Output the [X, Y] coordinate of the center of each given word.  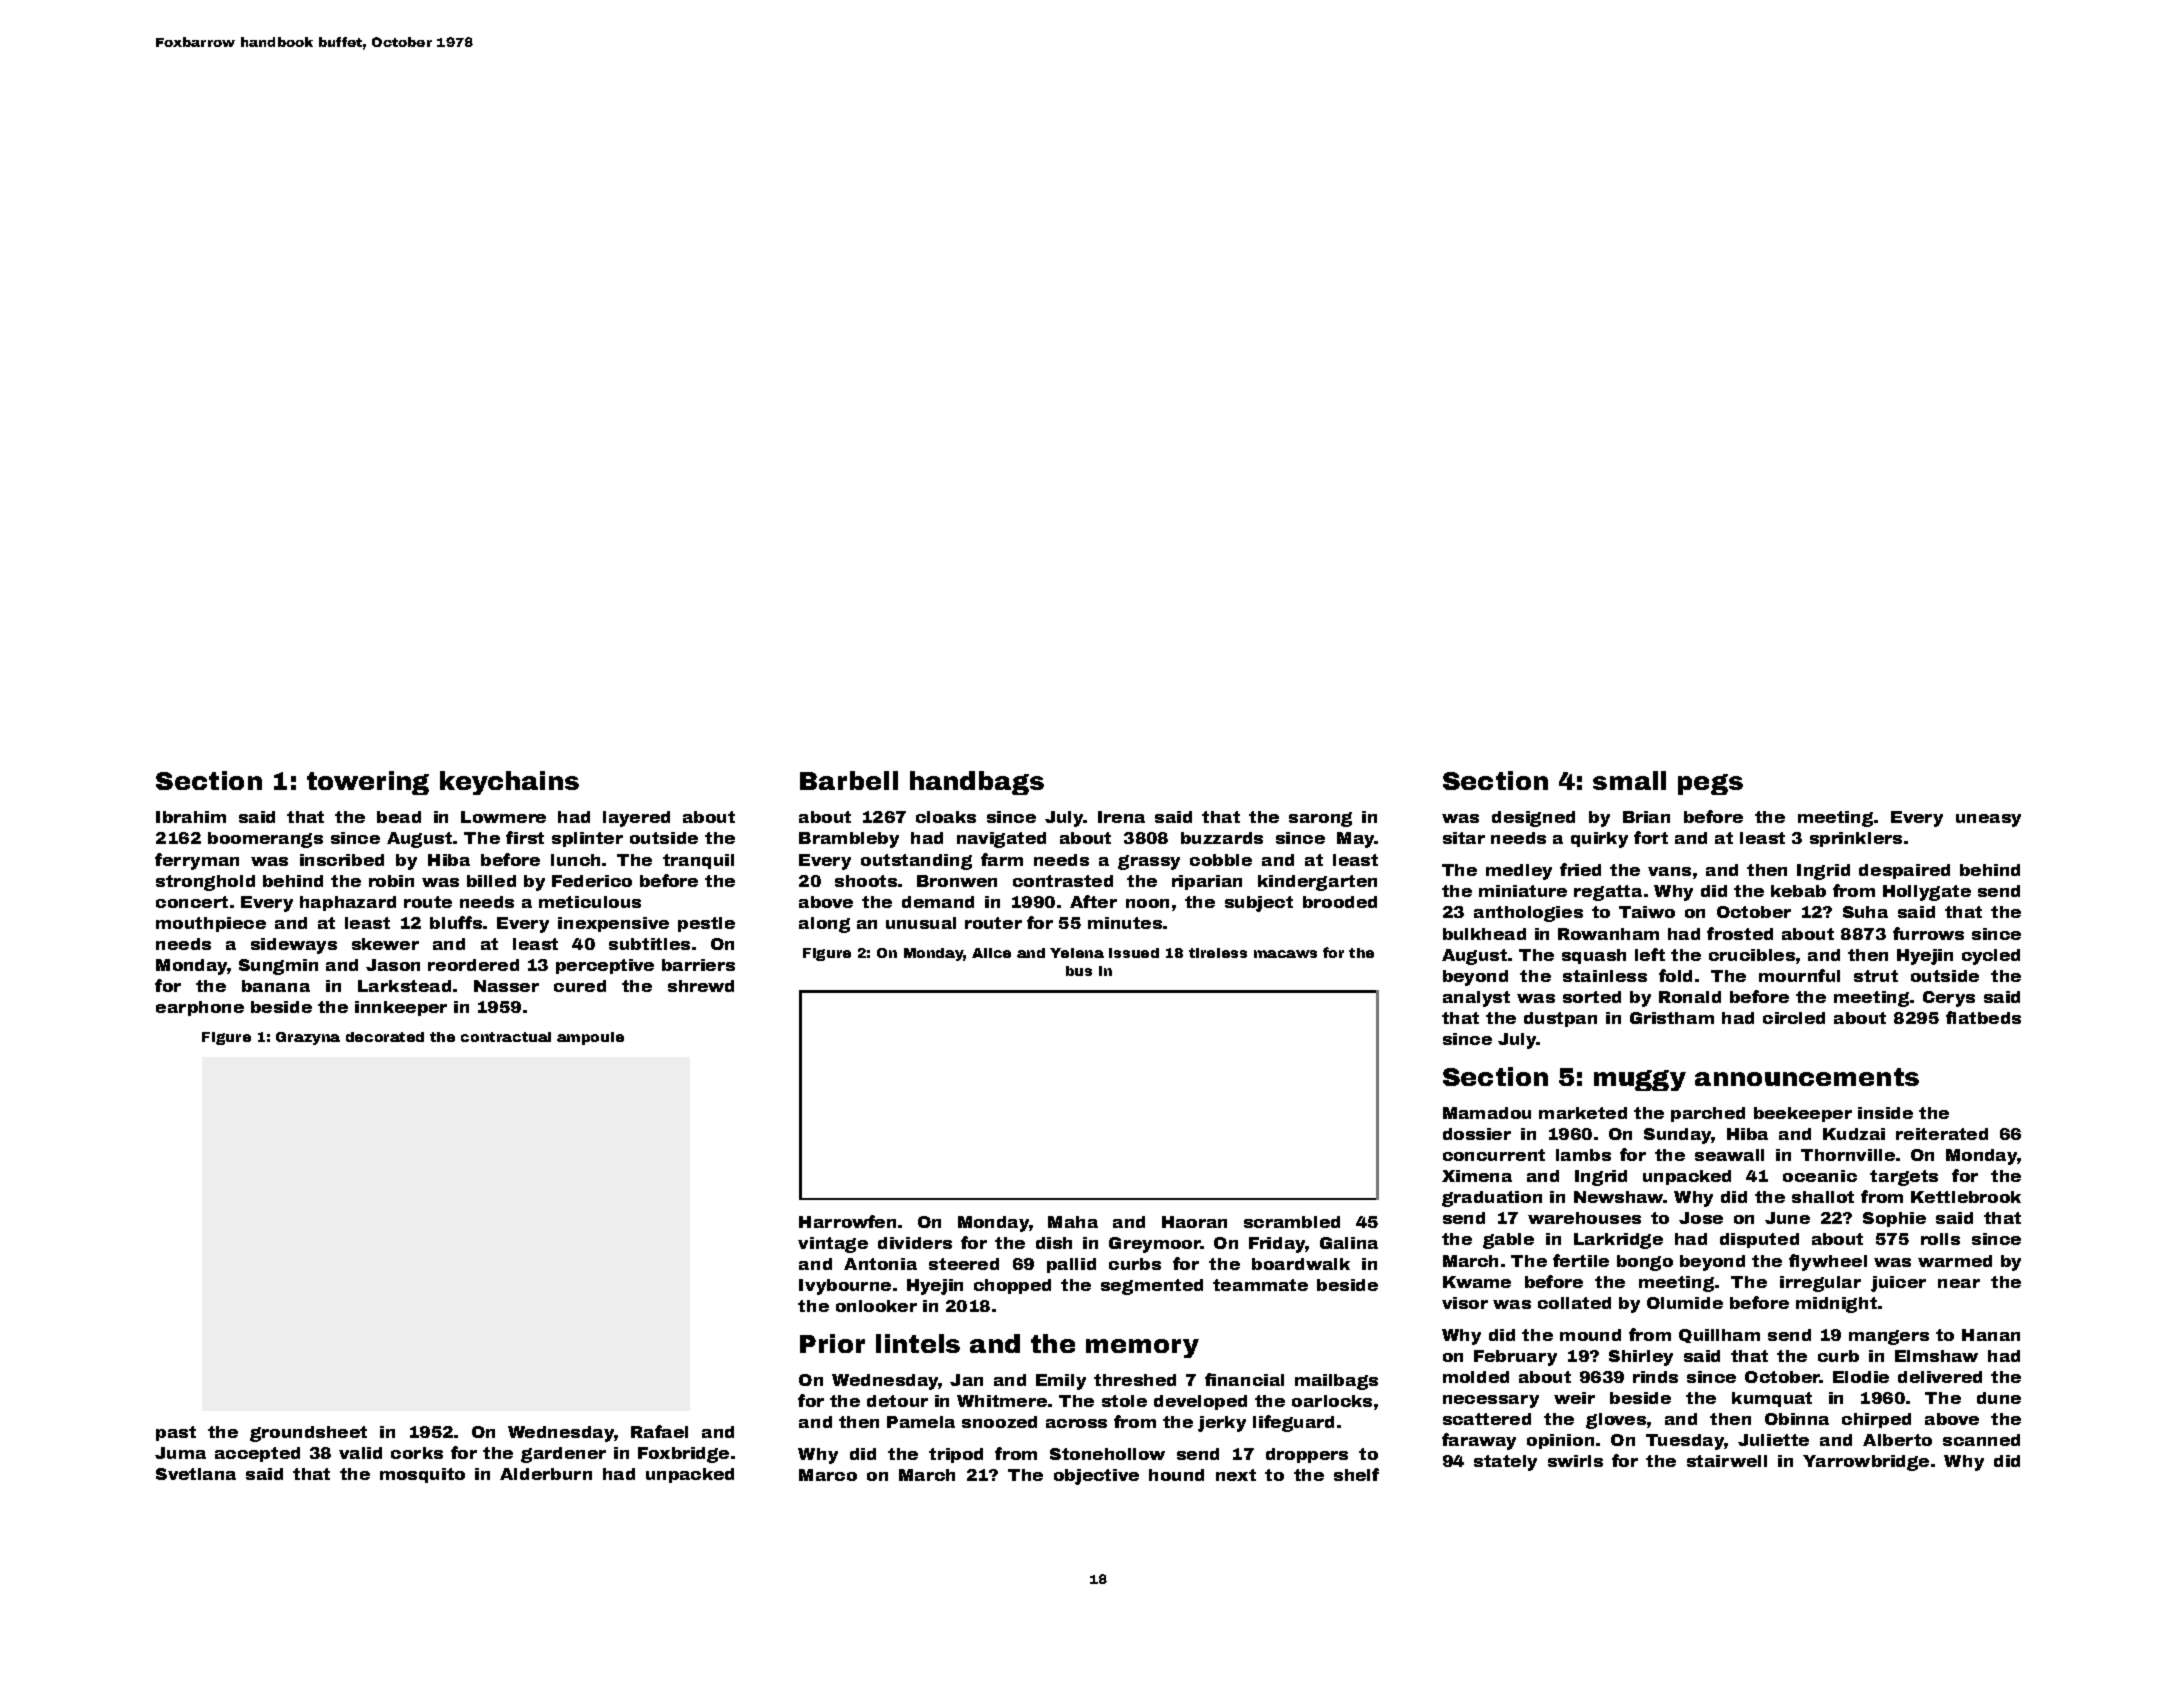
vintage [833, 1245]
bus [1079, 971]
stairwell [1727, 1461]
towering [368, 783]
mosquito [422, 1475]
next [1236, 1475]
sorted [1592, 997]
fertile [1581, 1260]
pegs [1710, 784]
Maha [1073, 1222]
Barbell [849, 780]
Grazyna [308, 1038]
